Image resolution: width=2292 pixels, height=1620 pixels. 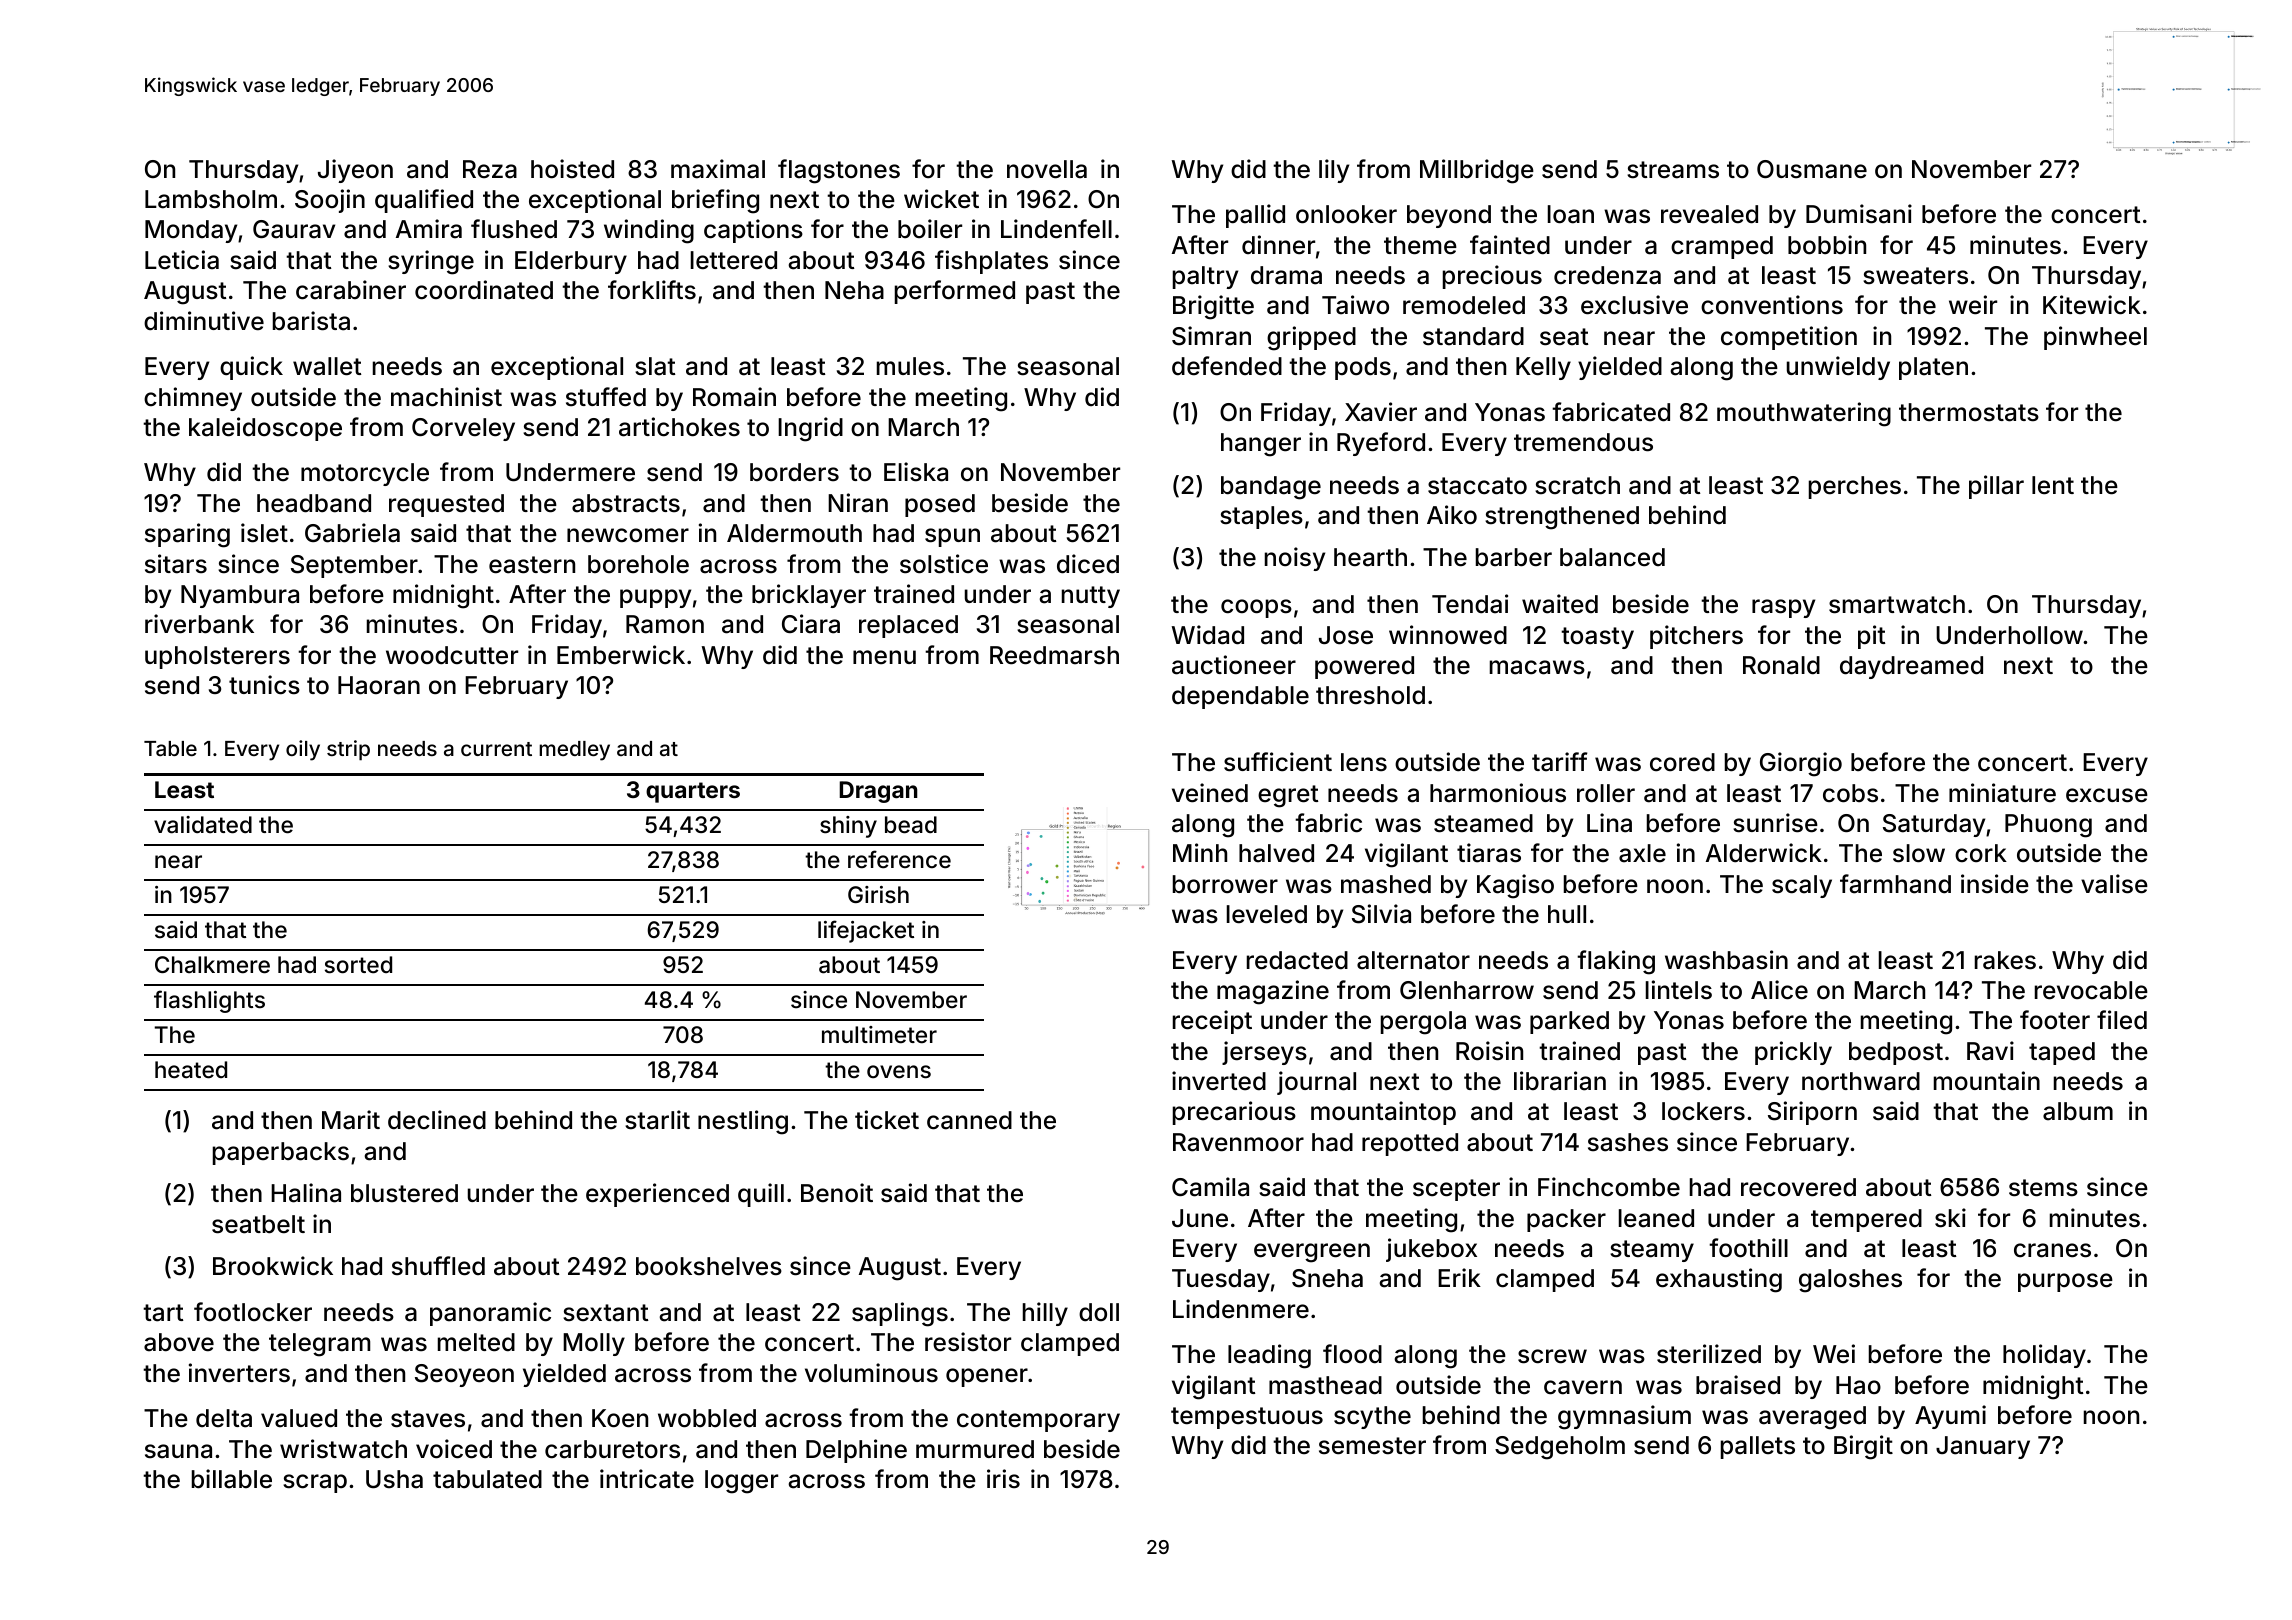 I want to click on smartwatch, so click(x=1897, y=604).
